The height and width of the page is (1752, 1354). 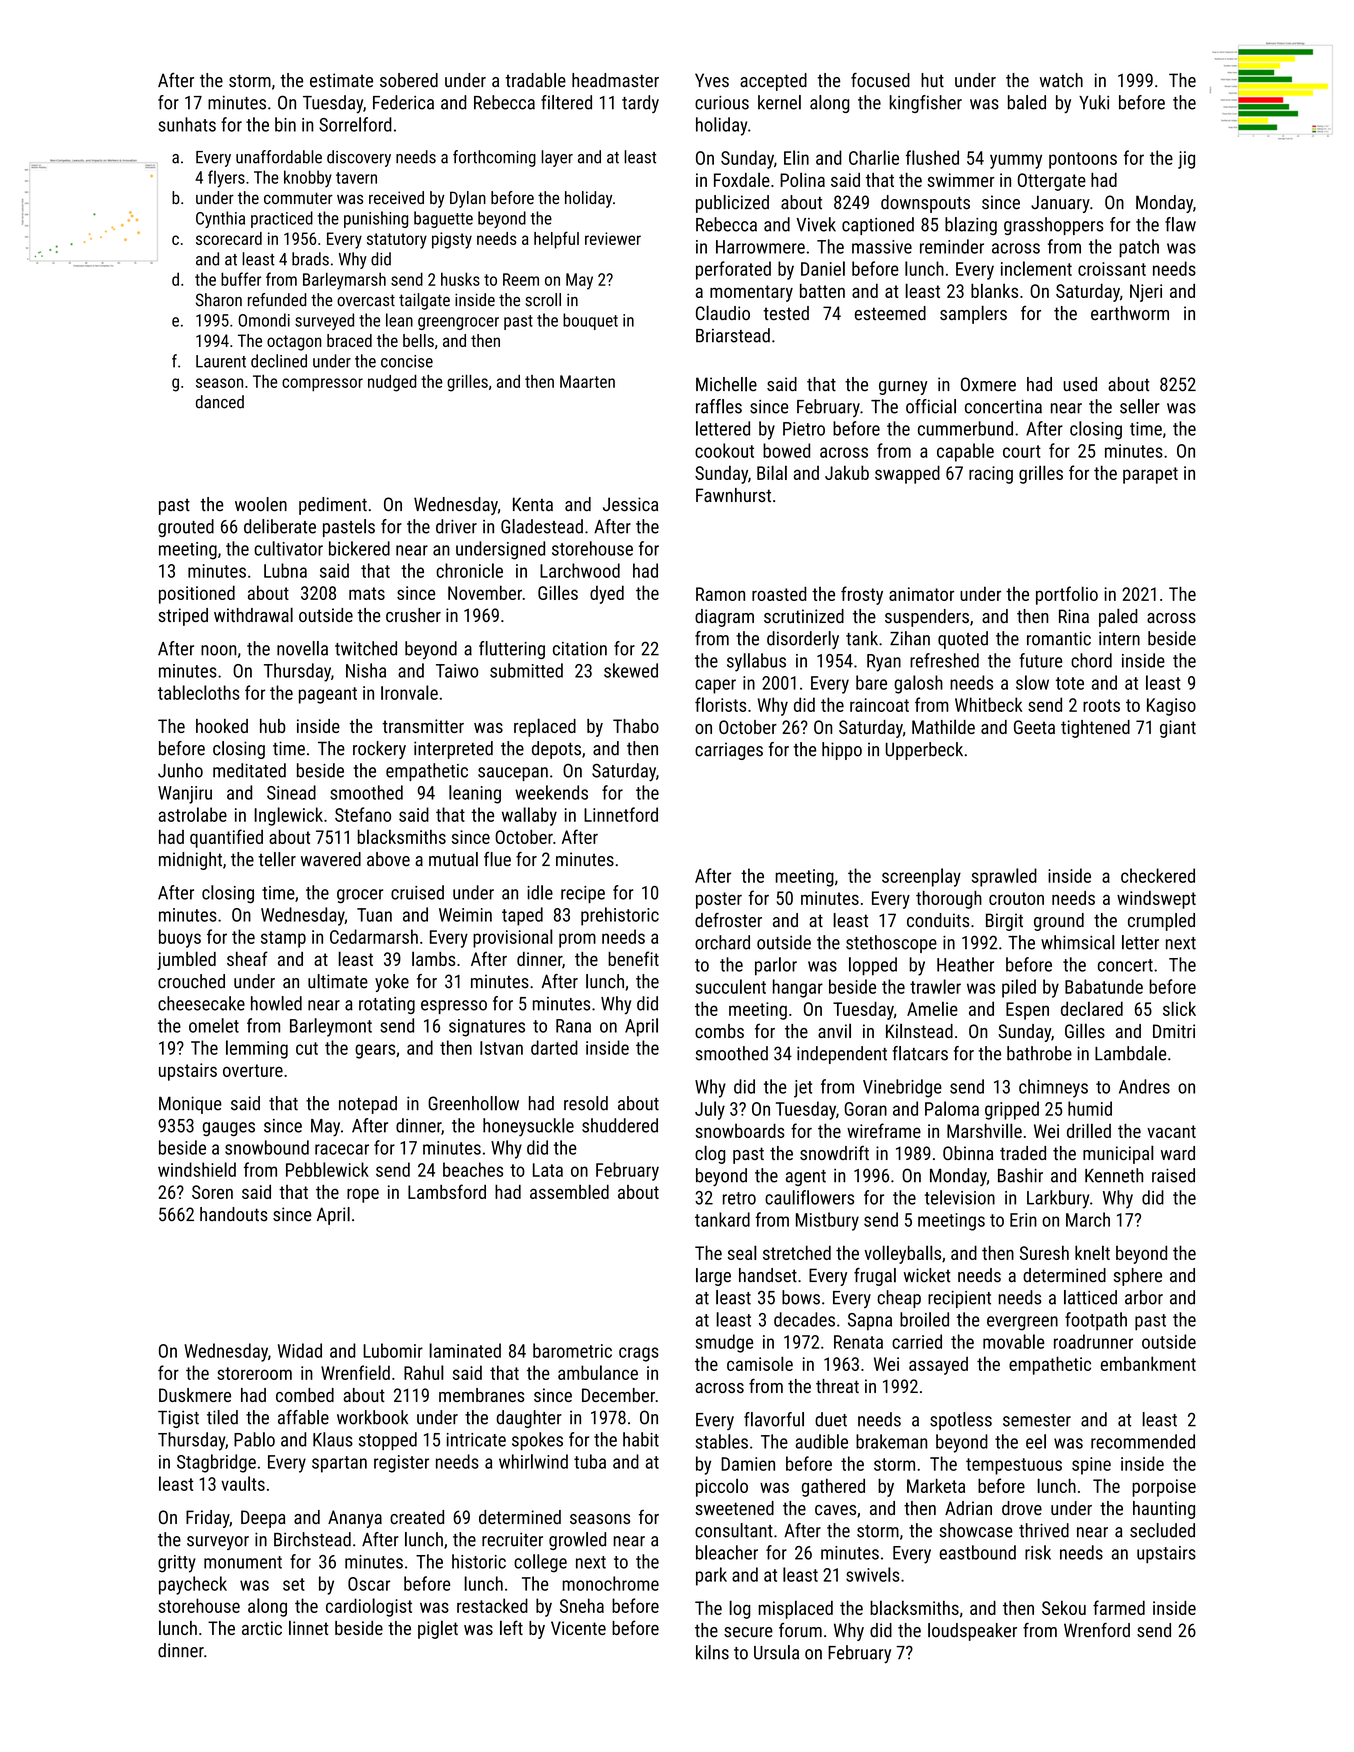 I want to click on sunhats, so click(x=187, y=124).
